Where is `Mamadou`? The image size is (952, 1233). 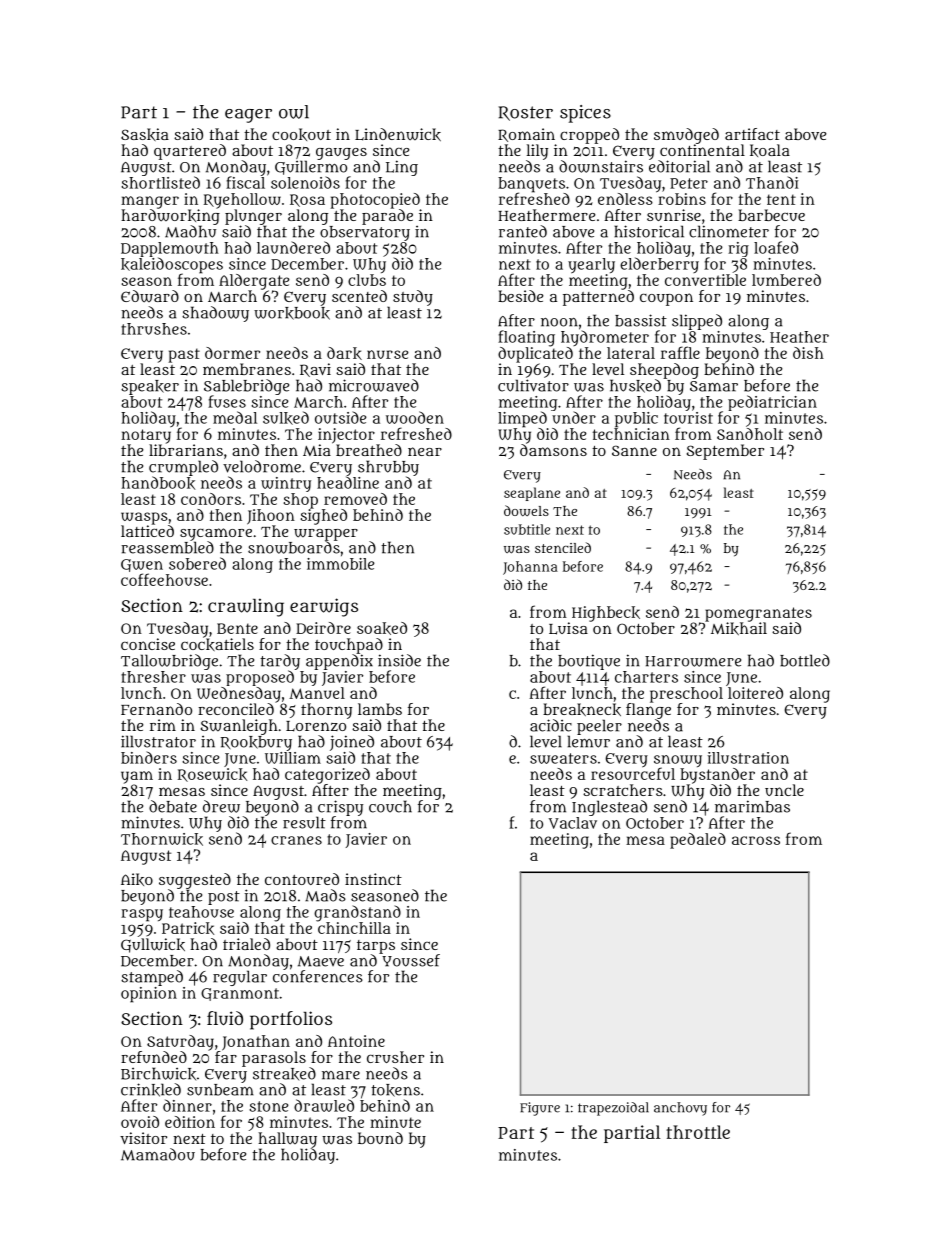
Mamadou is located at coordinates (158, 1154).
